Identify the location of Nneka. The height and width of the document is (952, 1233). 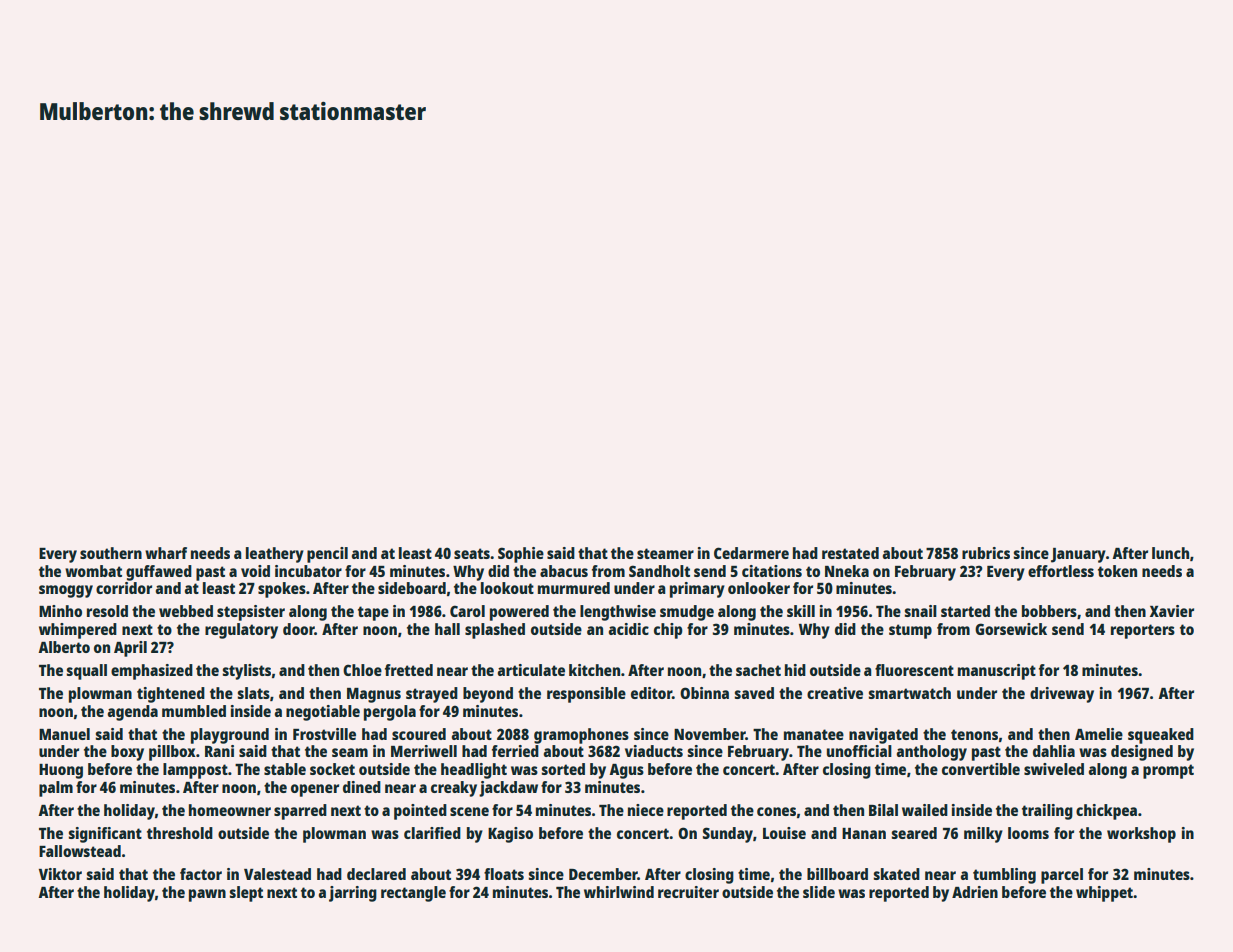
(847, 571).
